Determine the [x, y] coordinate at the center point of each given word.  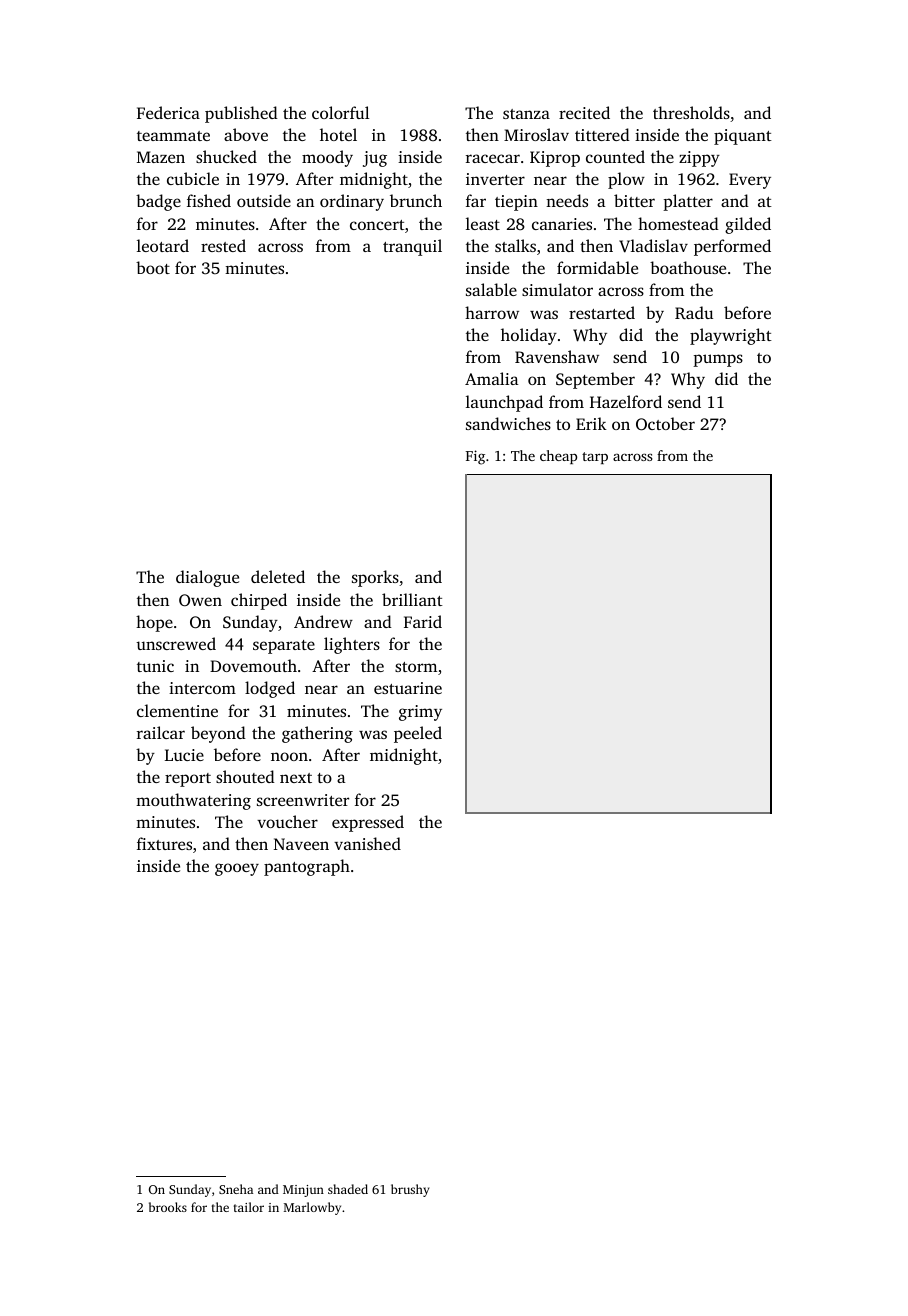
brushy [410, 1190]
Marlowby [312, 1208]
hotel [338, 134]
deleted [278, 576]
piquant [743, 137]
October [665, 424]
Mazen [161, 157]
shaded [348, 1189]
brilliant [412, 599]
